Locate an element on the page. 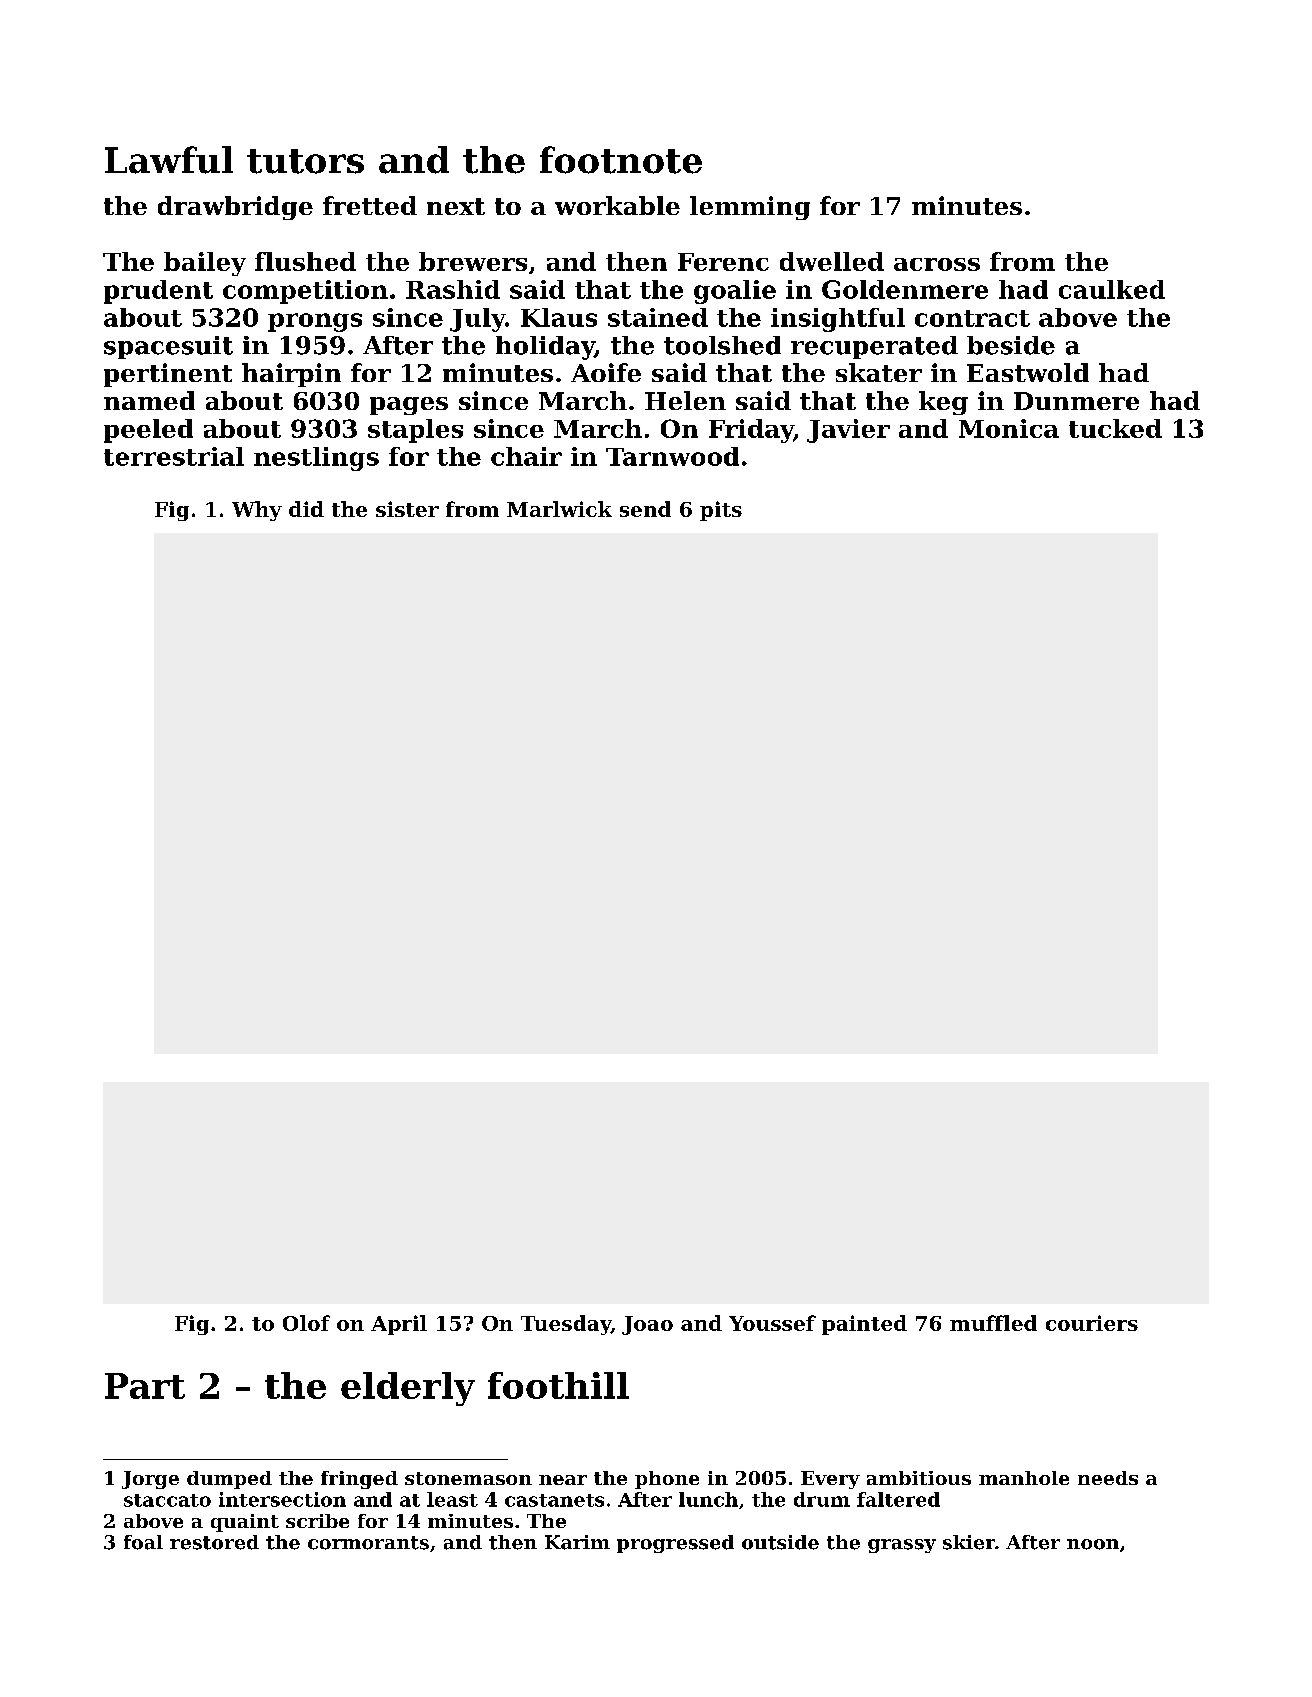 The image size is (1312, 1697). pits is located at coordinates (721, 511).
